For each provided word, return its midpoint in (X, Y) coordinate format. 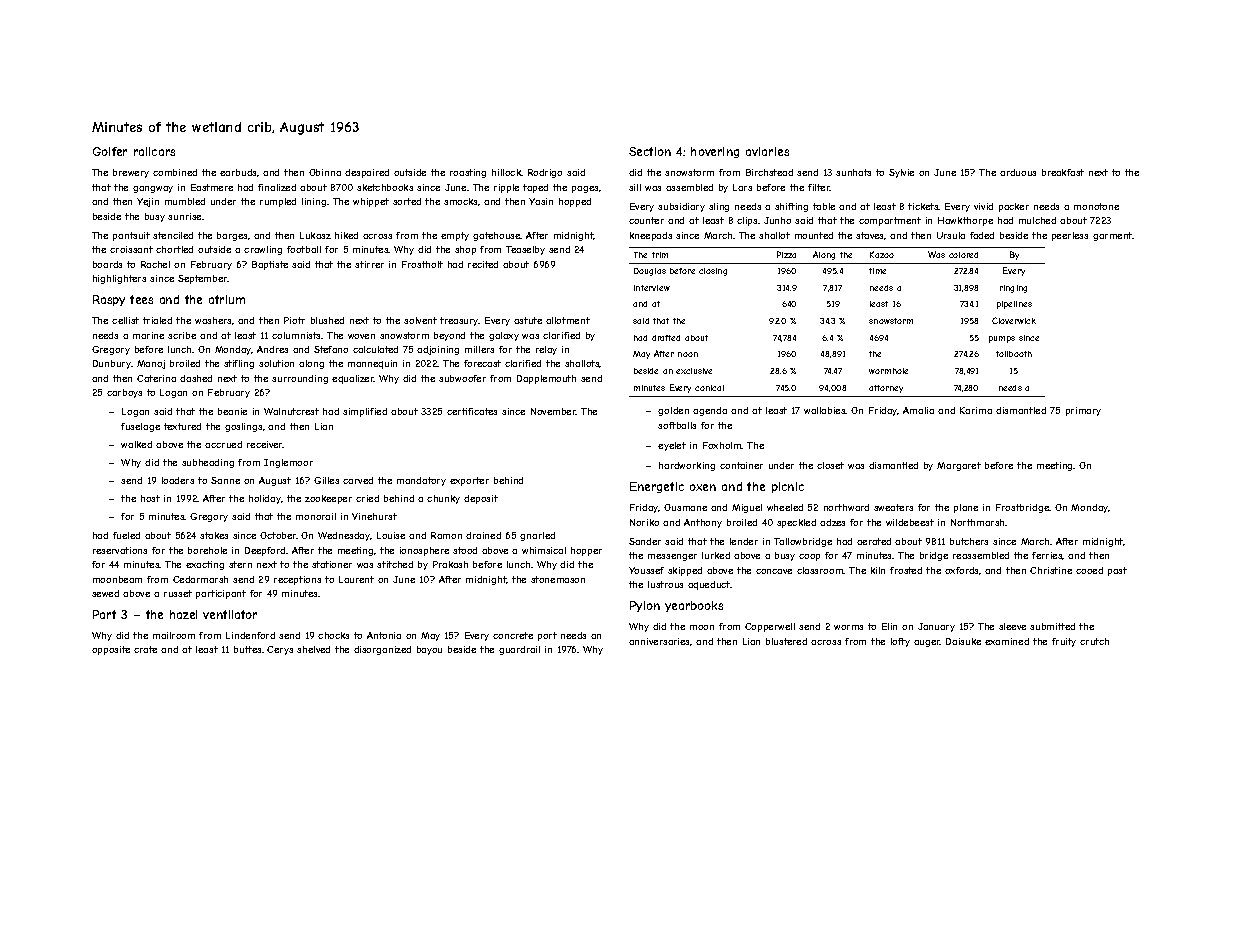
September (203, 279)
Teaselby (525, 250)
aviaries (767, 151)
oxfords (961, 570)
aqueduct (709, 585)
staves (870, 236)
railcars (154, 151)
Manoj (151, 364)
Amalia (918, 410)
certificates (472, 411)
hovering (715, 152)
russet (178, 593)
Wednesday (344, 536)
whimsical (544, 550)
